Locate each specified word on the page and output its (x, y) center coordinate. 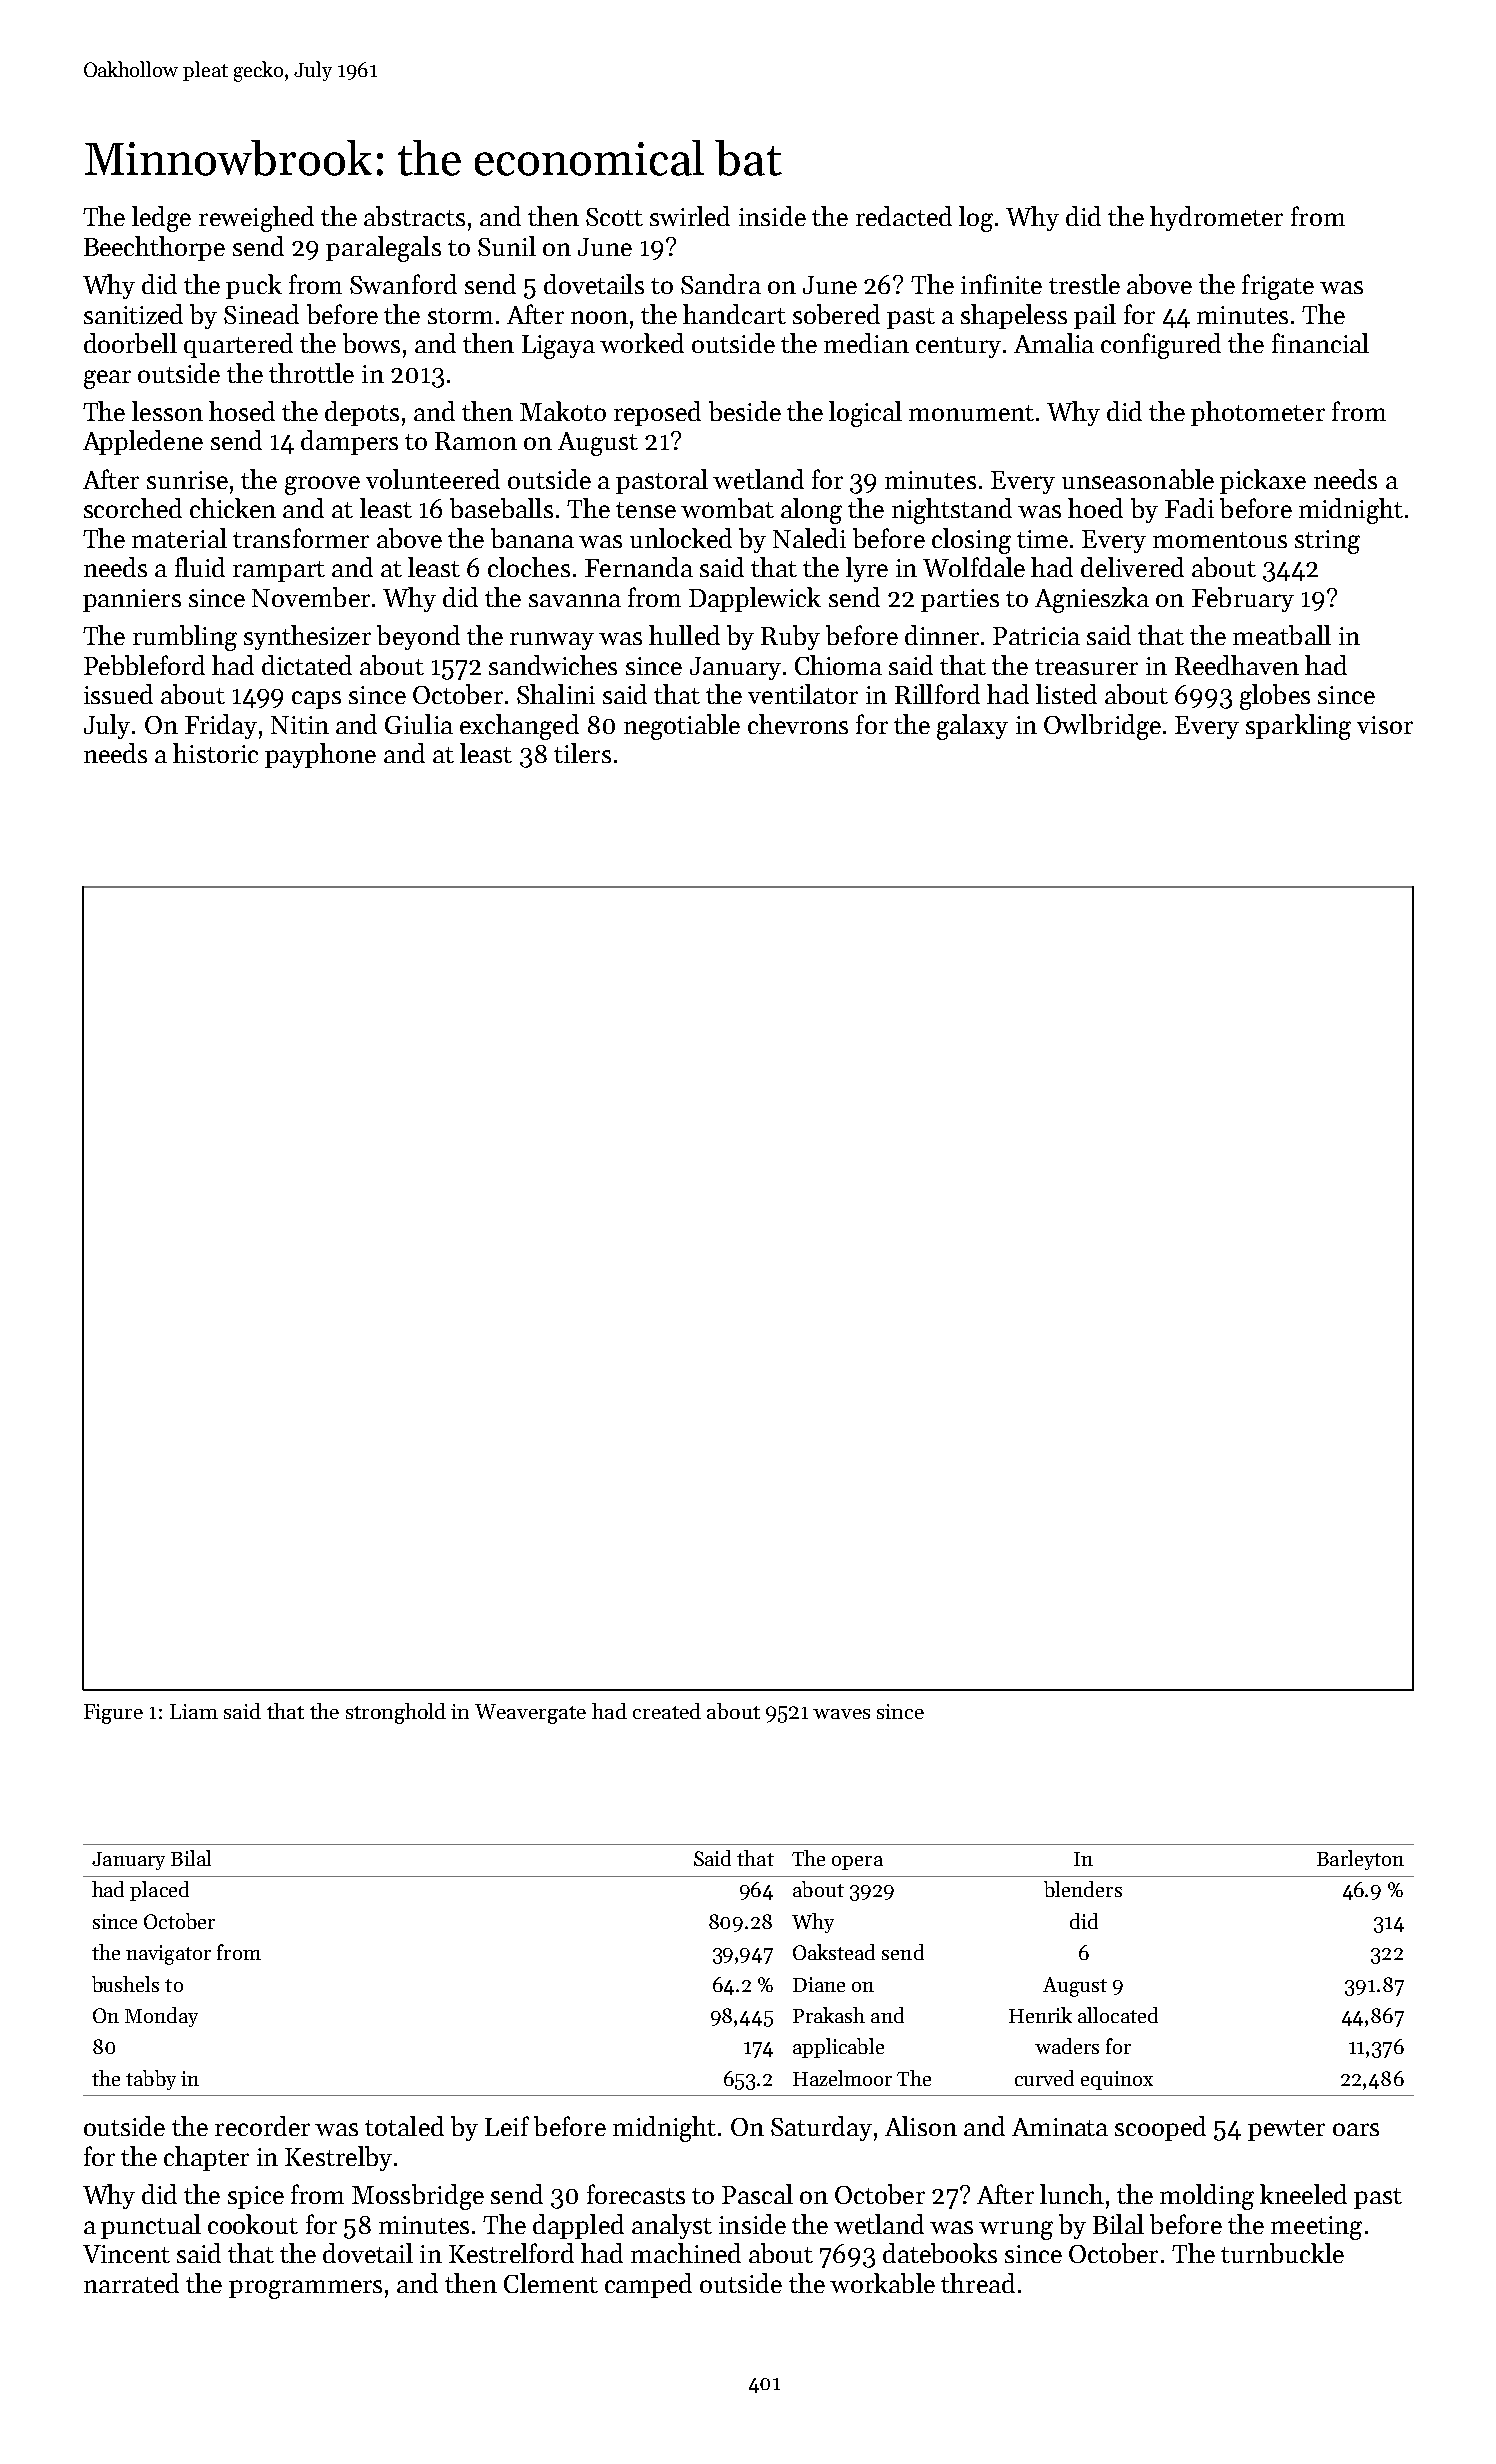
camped (648, 2285)
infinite (1001, 284)
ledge (161, 219)
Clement (551, 2283)
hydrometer (1216, 218)
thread (978, 2283)
